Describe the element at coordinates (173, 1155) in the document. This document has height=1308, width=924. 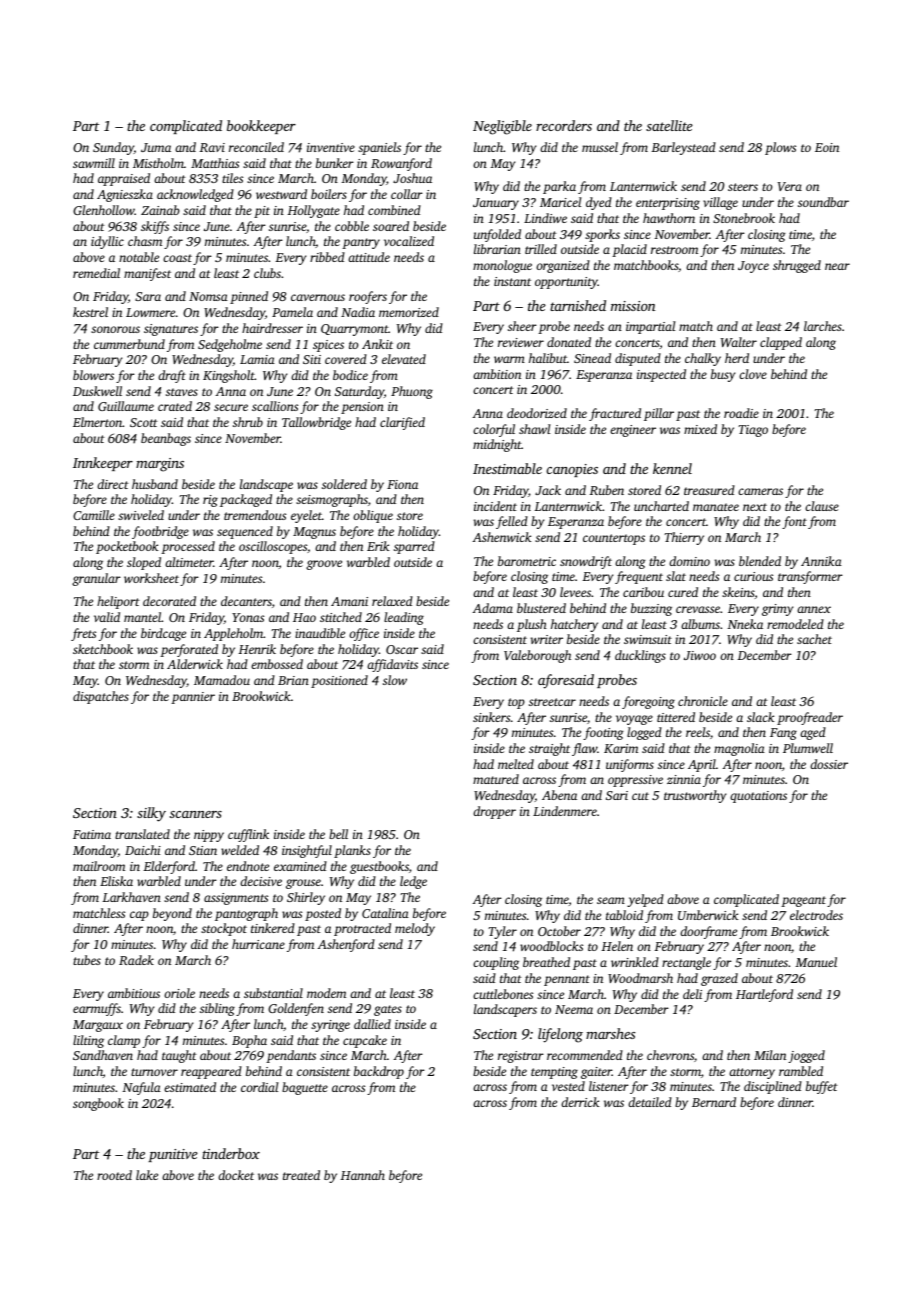
I see `punitive` at that location.
